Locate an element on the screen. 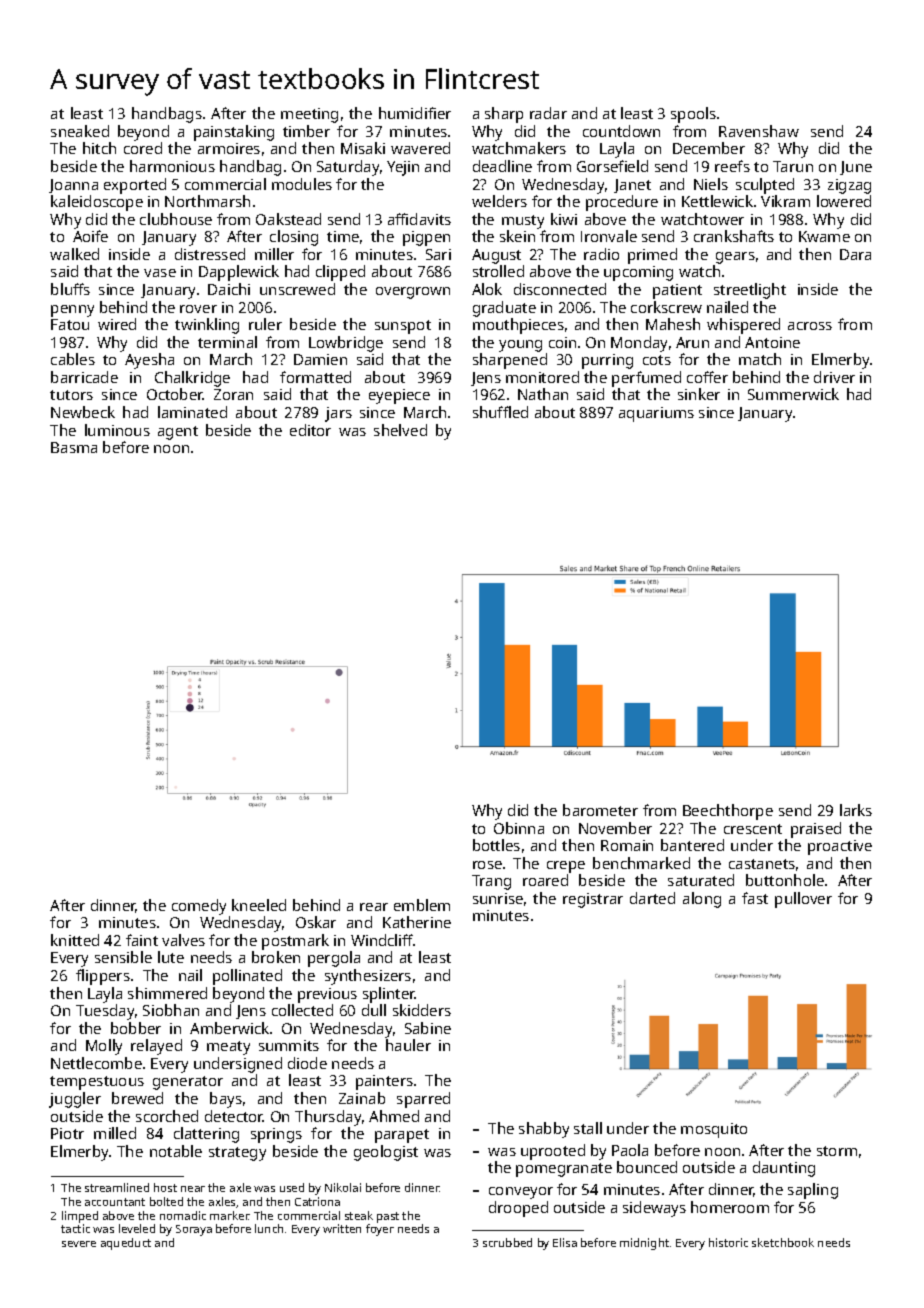  Ravenshaw is located at coordinates (759, 131).
